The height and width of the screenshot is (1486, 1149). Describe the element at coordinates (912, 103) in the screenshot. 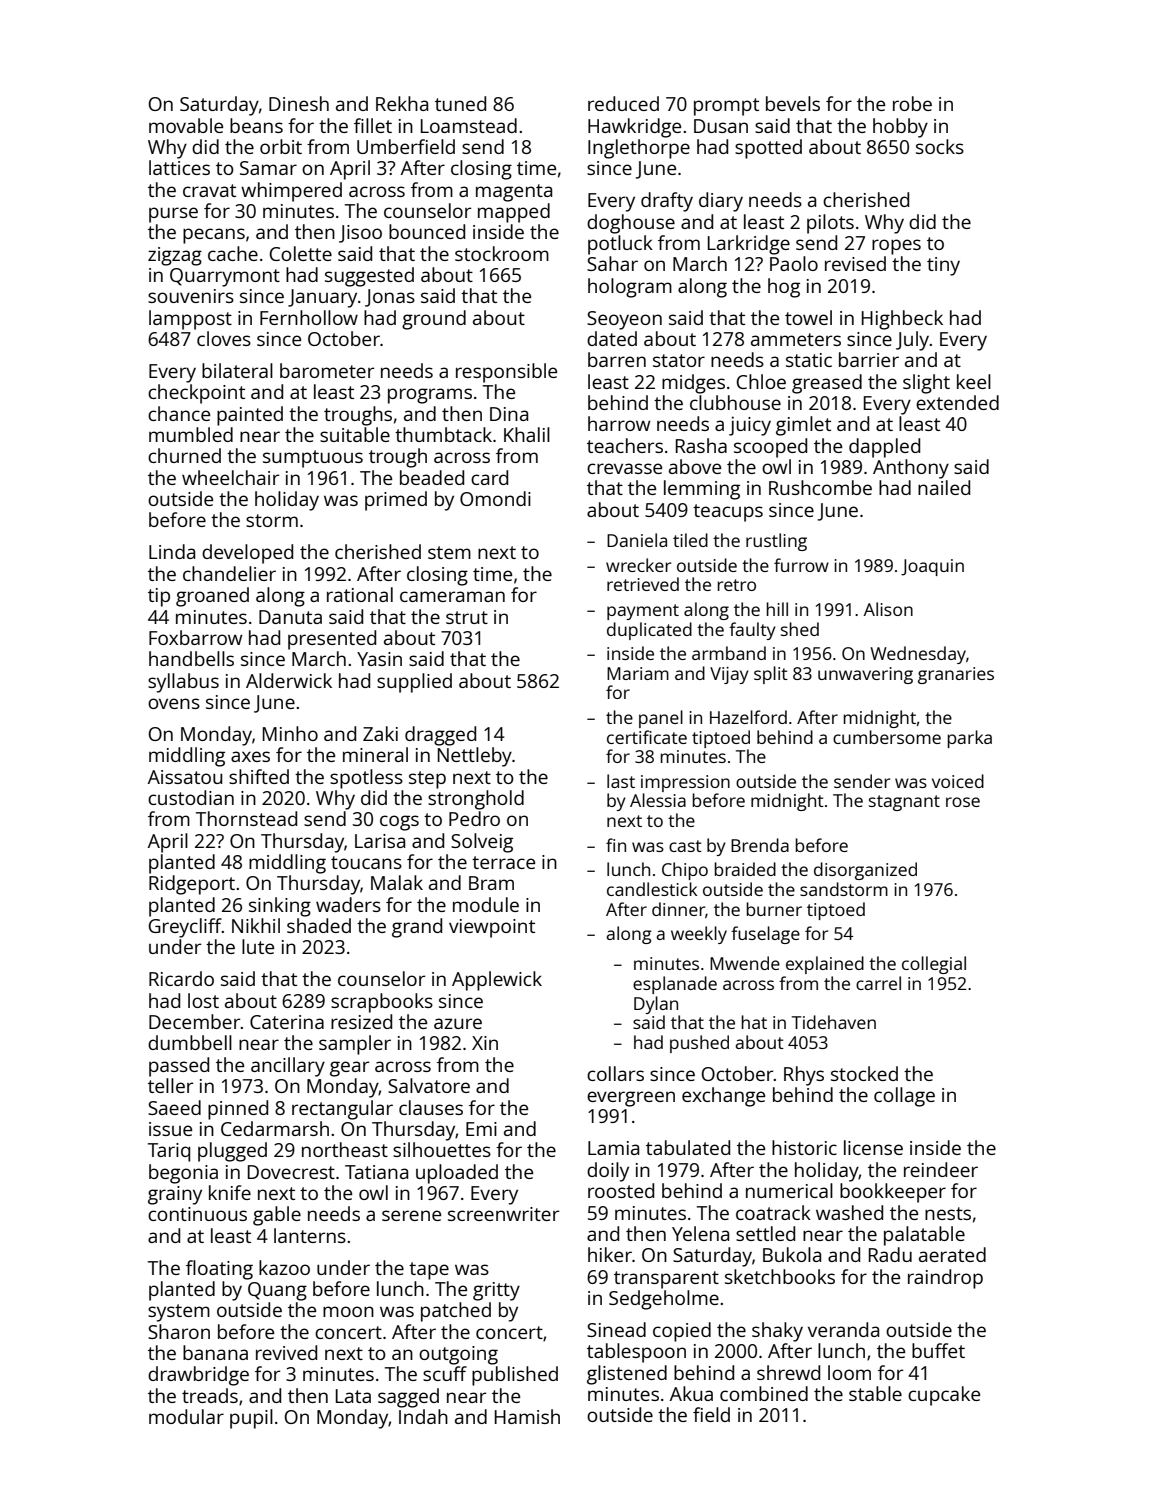

I see `robe` at that location.
